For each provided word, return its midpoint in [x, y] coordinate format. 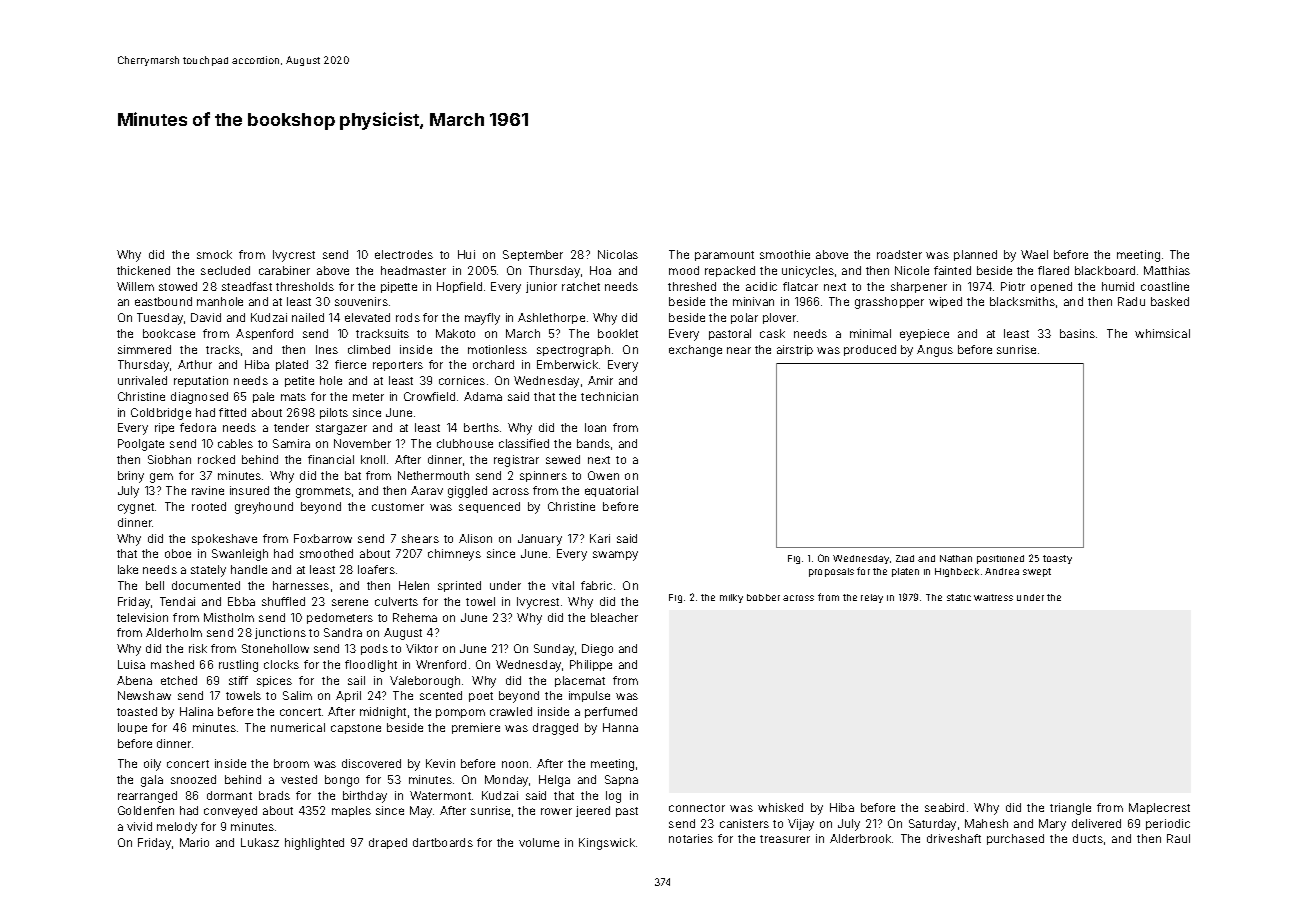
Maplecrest [1159, 808]
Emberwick [567, 364]
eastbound [163, 301]
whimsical [1162, 333]
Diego [597, 650]
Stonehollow [275, 648]
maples [351, 811]
